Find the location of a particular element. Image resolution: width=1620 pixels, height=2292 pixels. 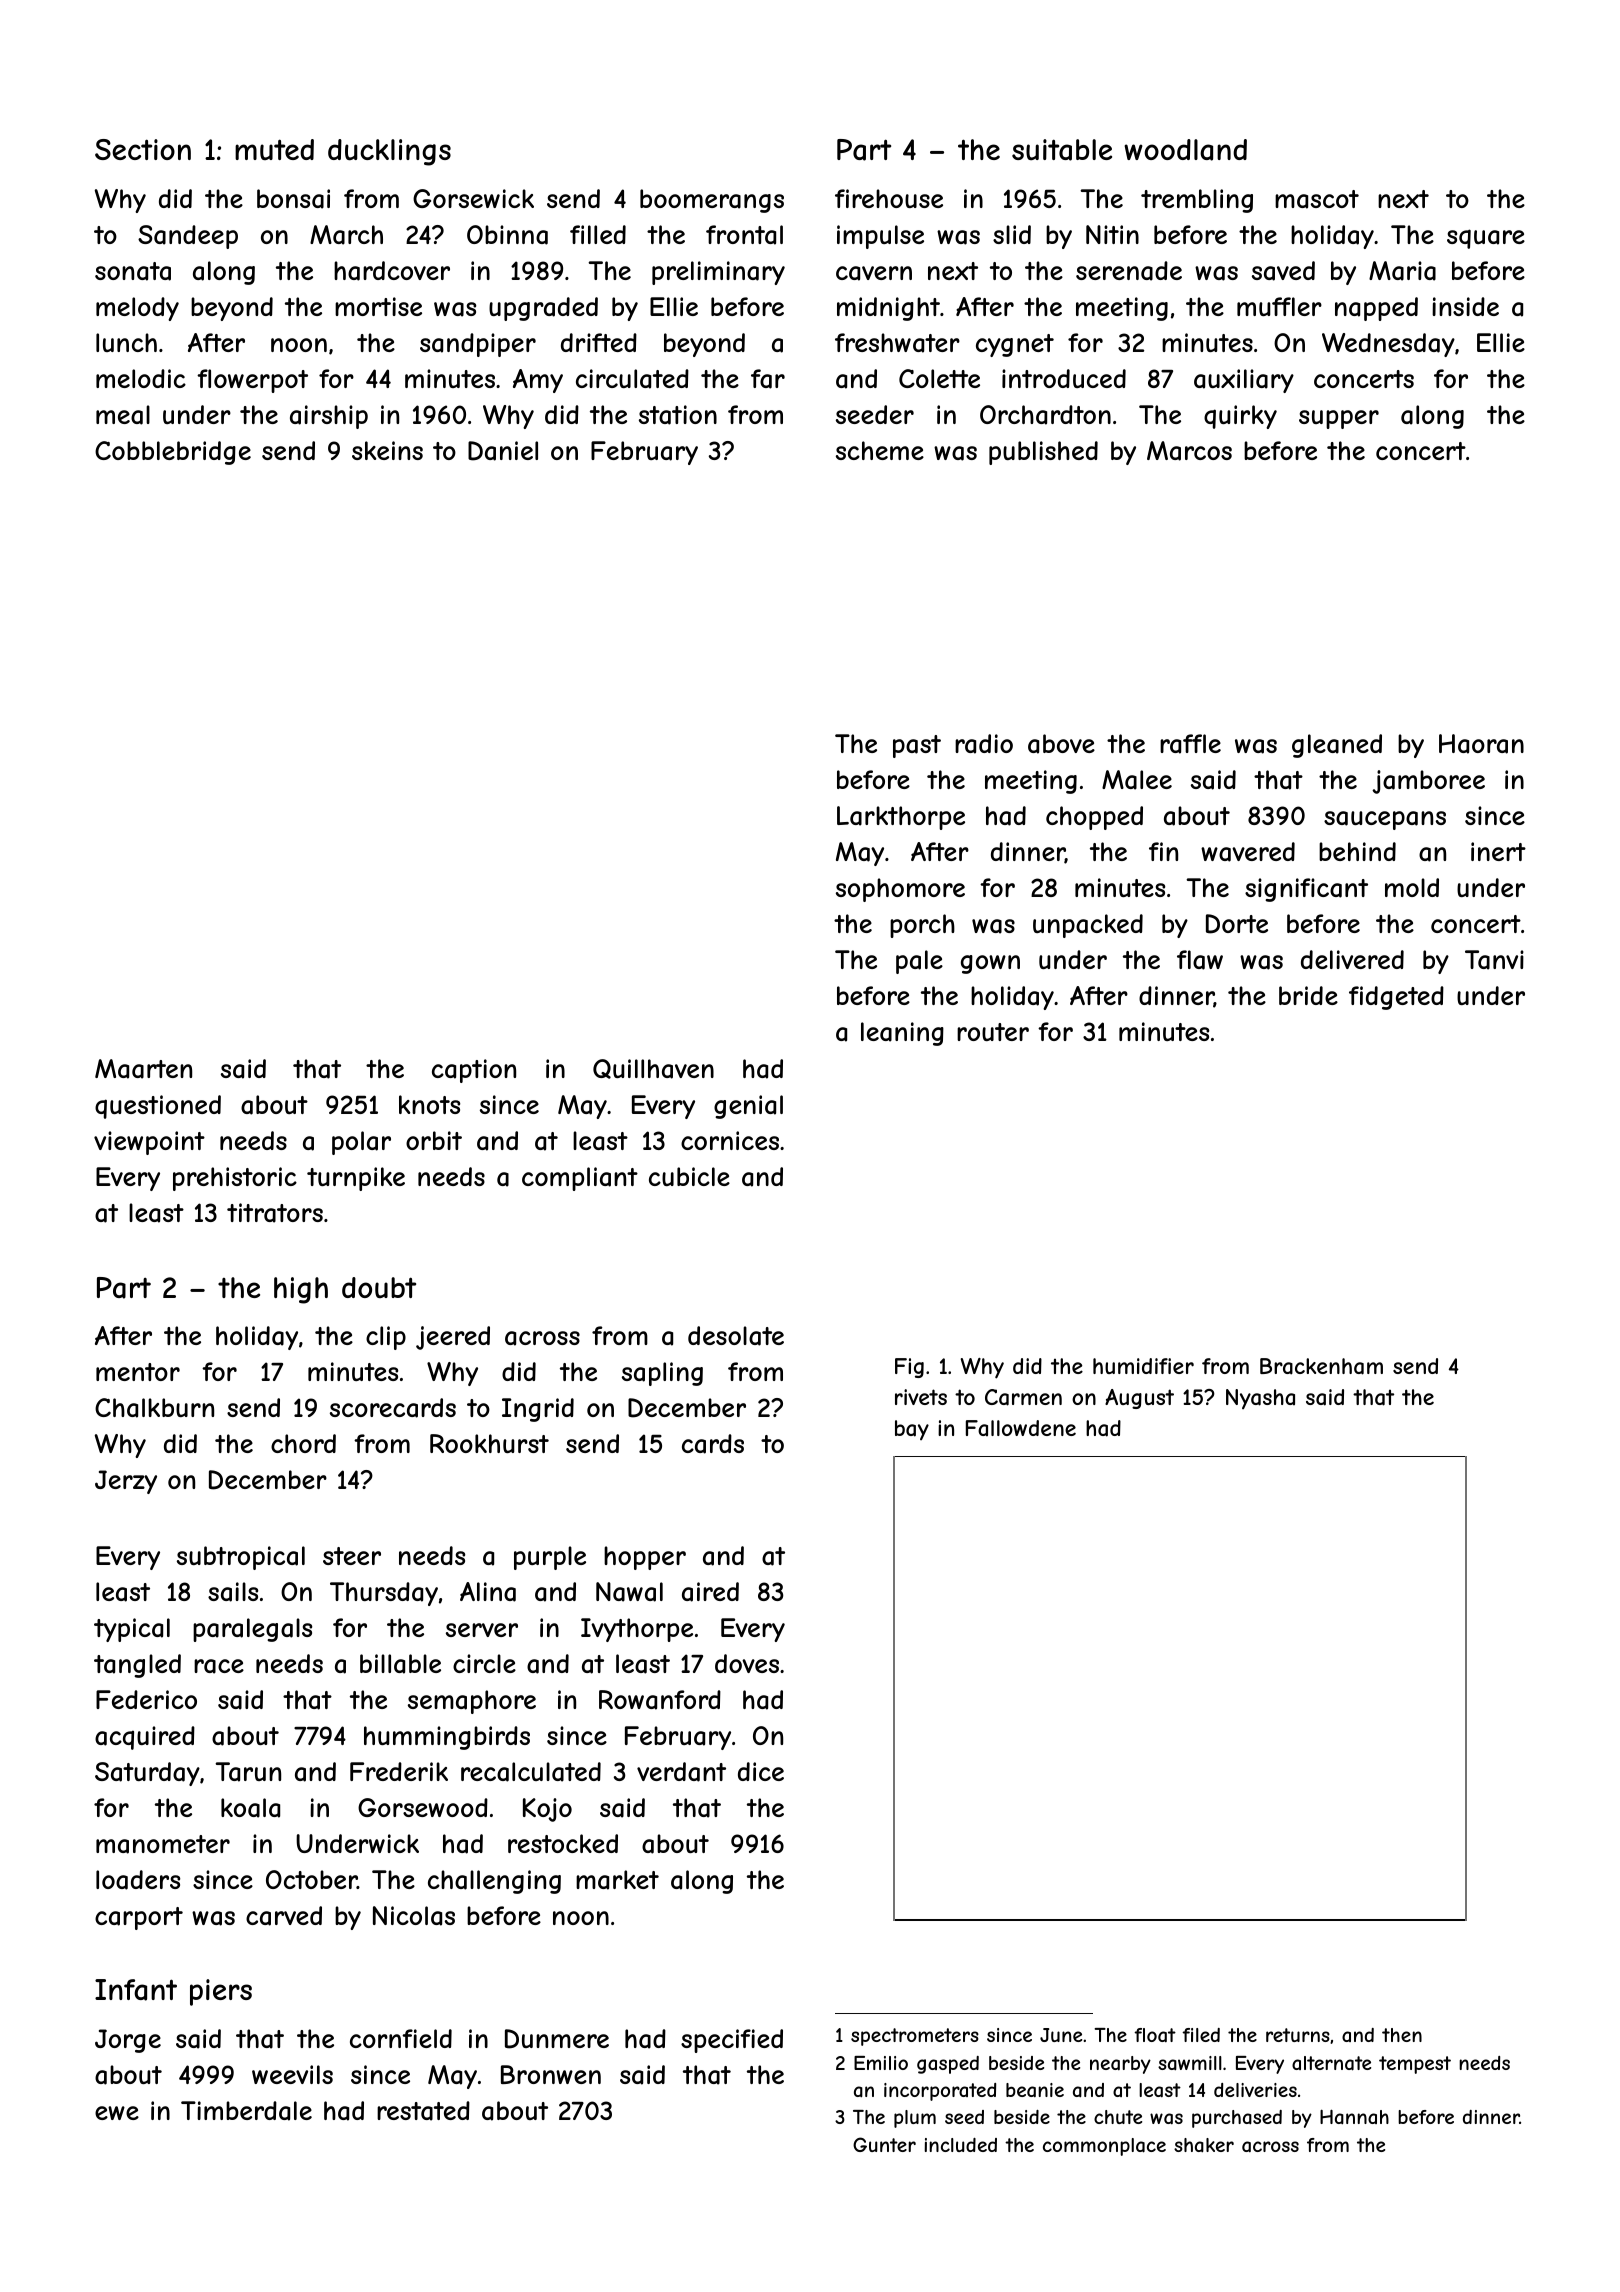

circulated is located at coordinates (632, 379).
